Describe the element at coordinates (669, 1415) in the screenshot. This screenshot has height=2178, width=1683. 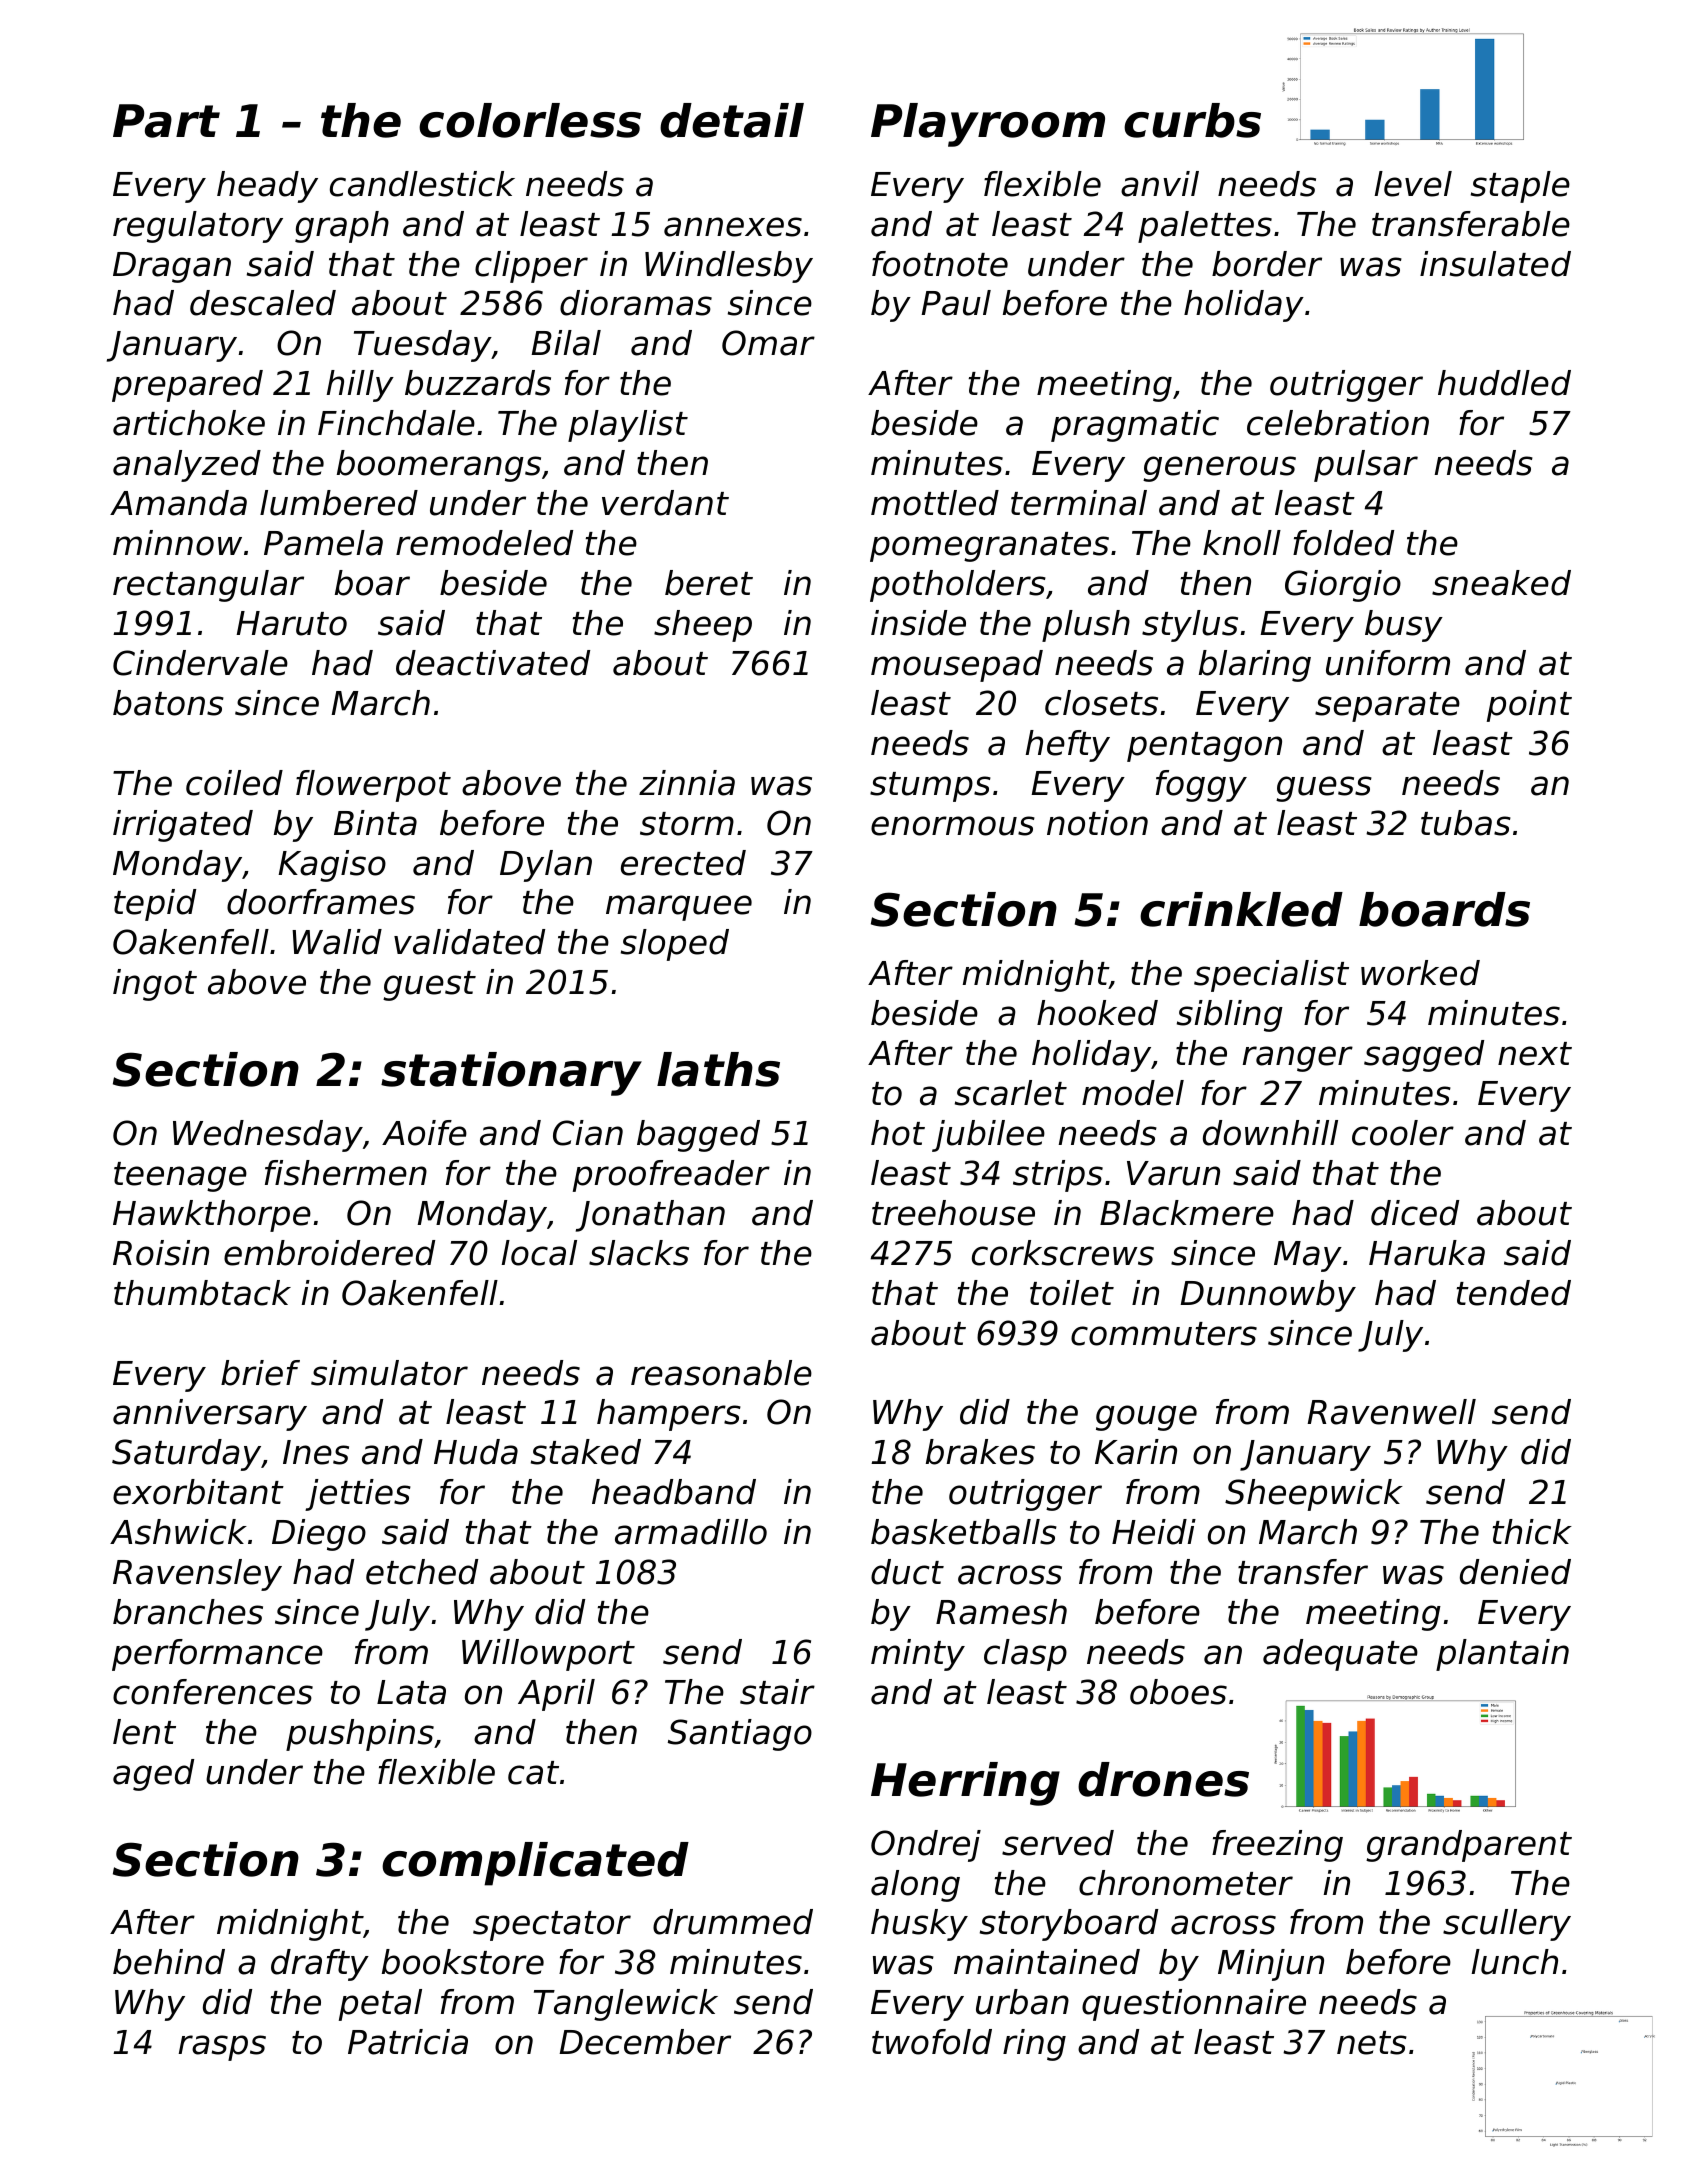
I see `hampers` at that location.
